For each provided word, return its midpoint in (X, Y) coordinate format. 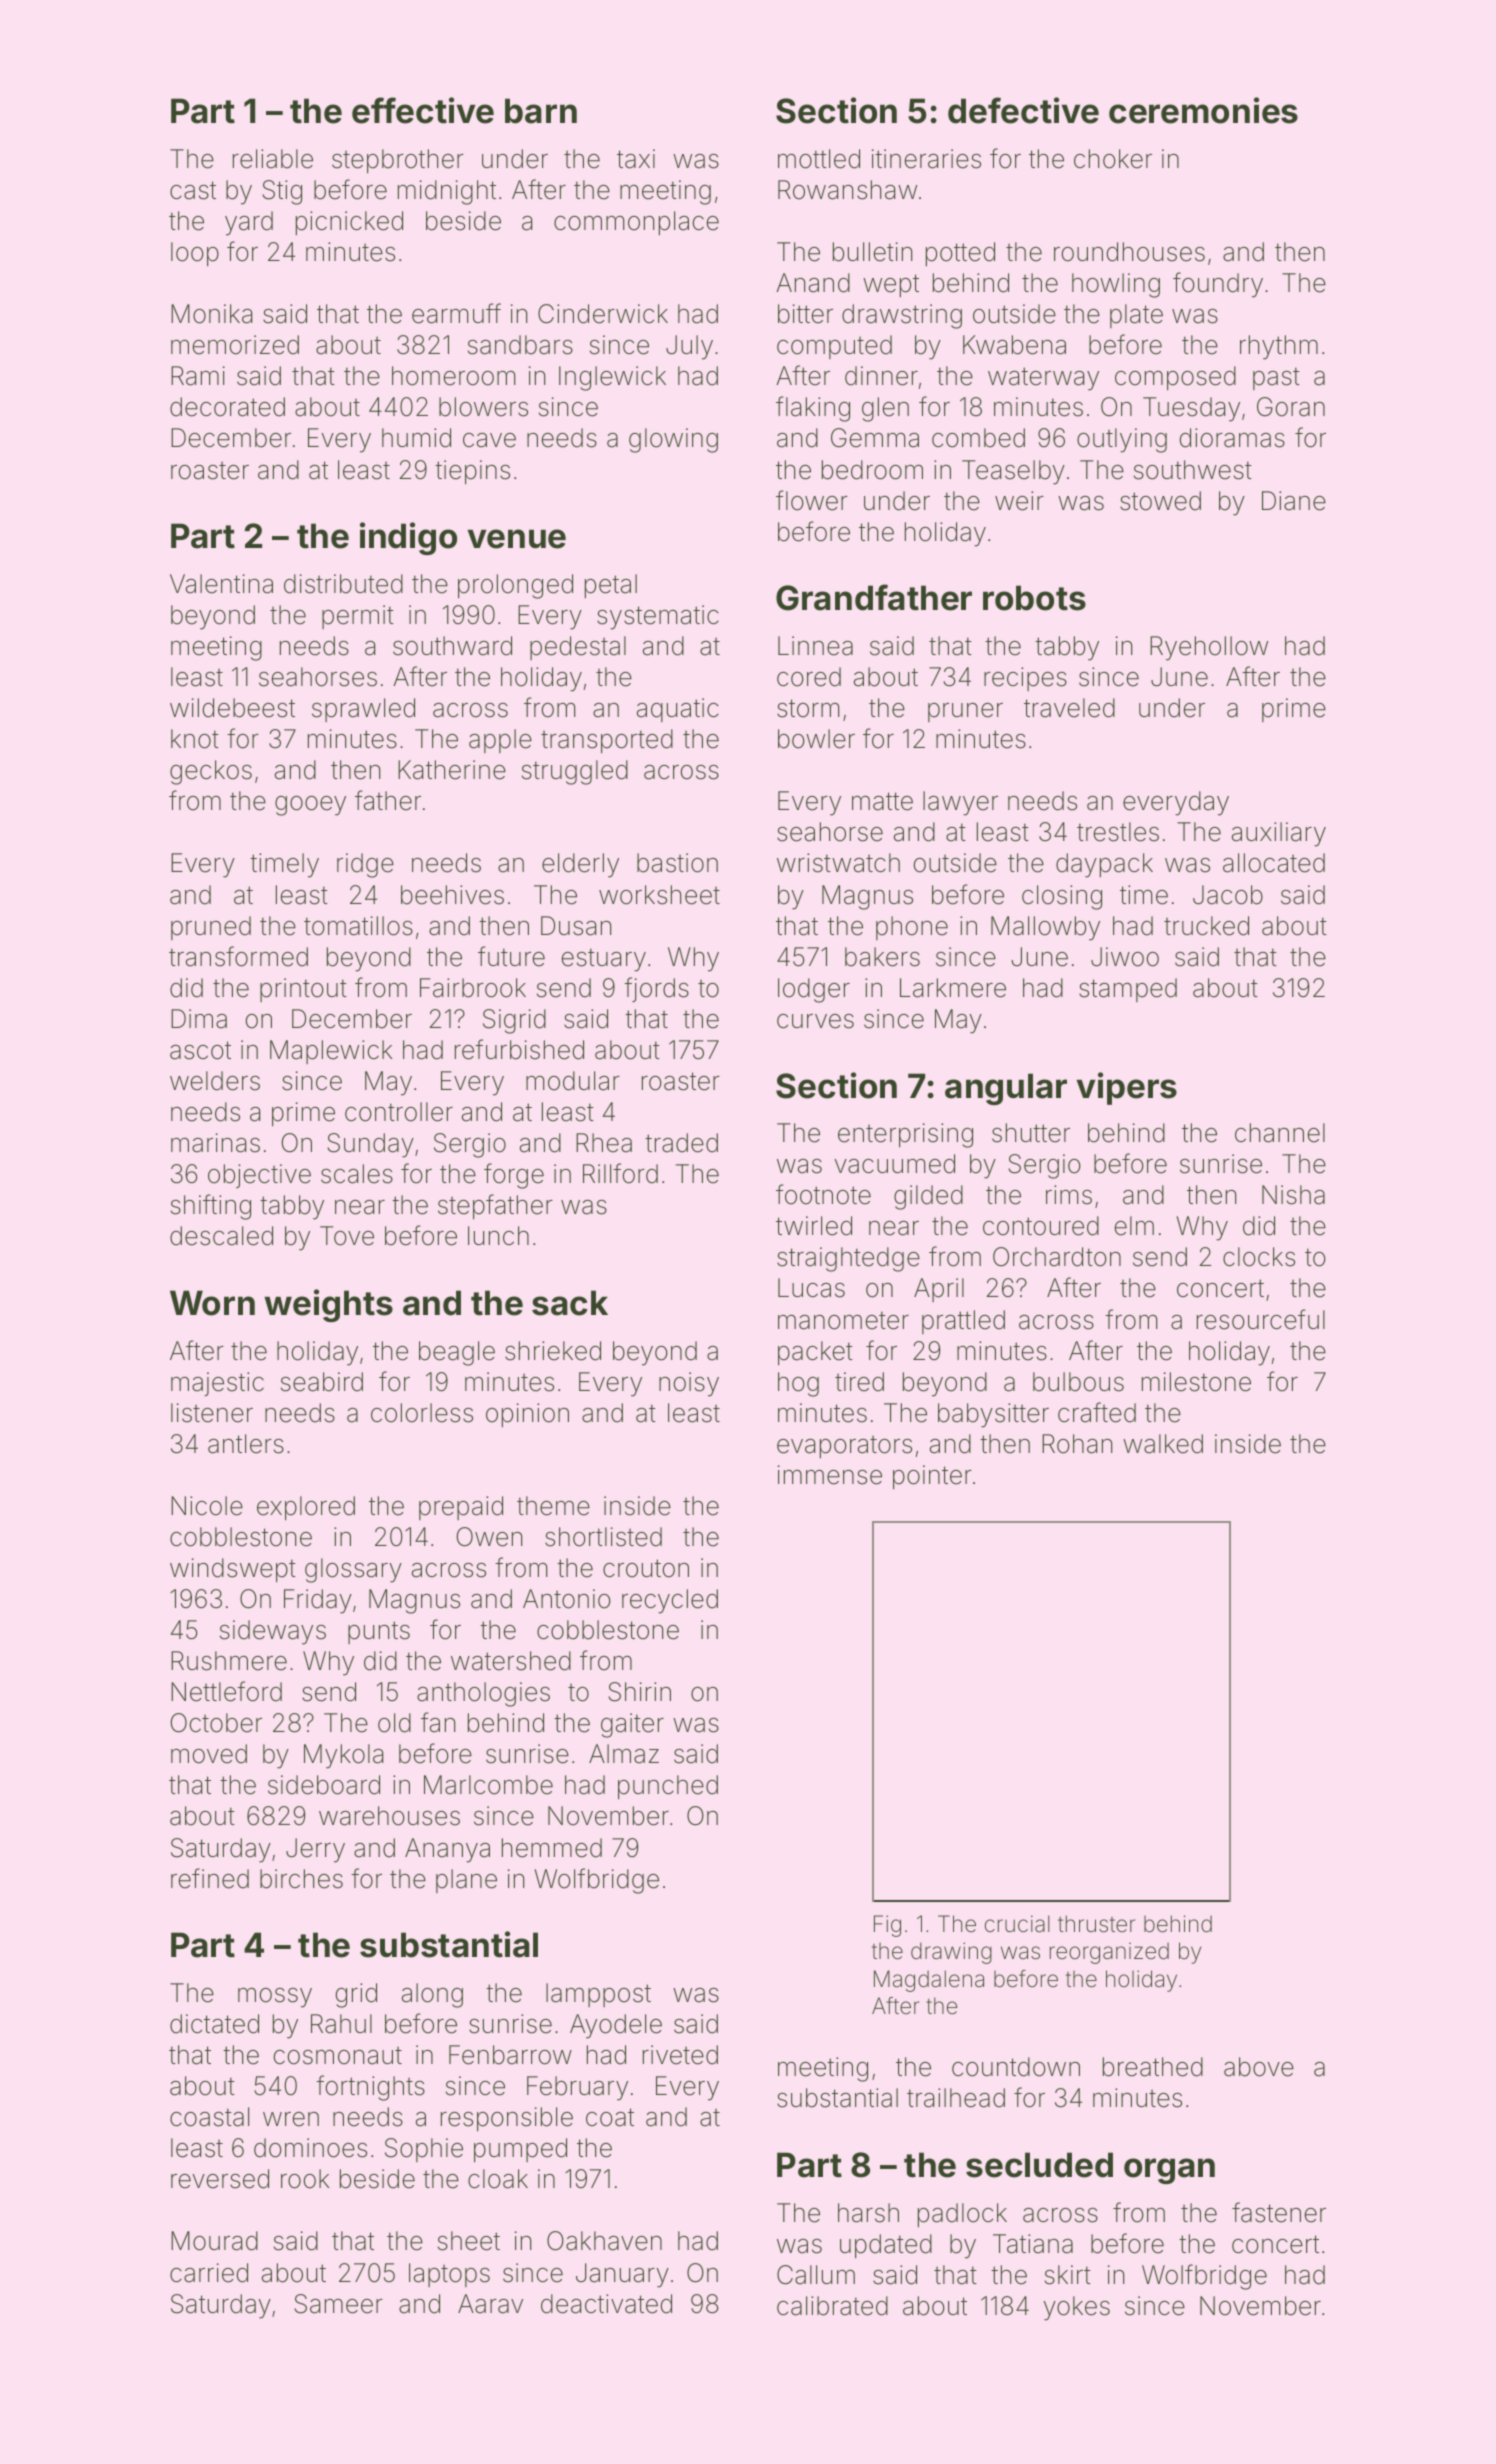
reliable (273, 159)
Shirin (639, 1692)
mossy (275, 1998)
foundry (1218, 285)
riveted (680, 2055)
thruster (1096, 1924)
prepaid (461, 1508)
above (1259, 2067)
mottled (819, 159)
